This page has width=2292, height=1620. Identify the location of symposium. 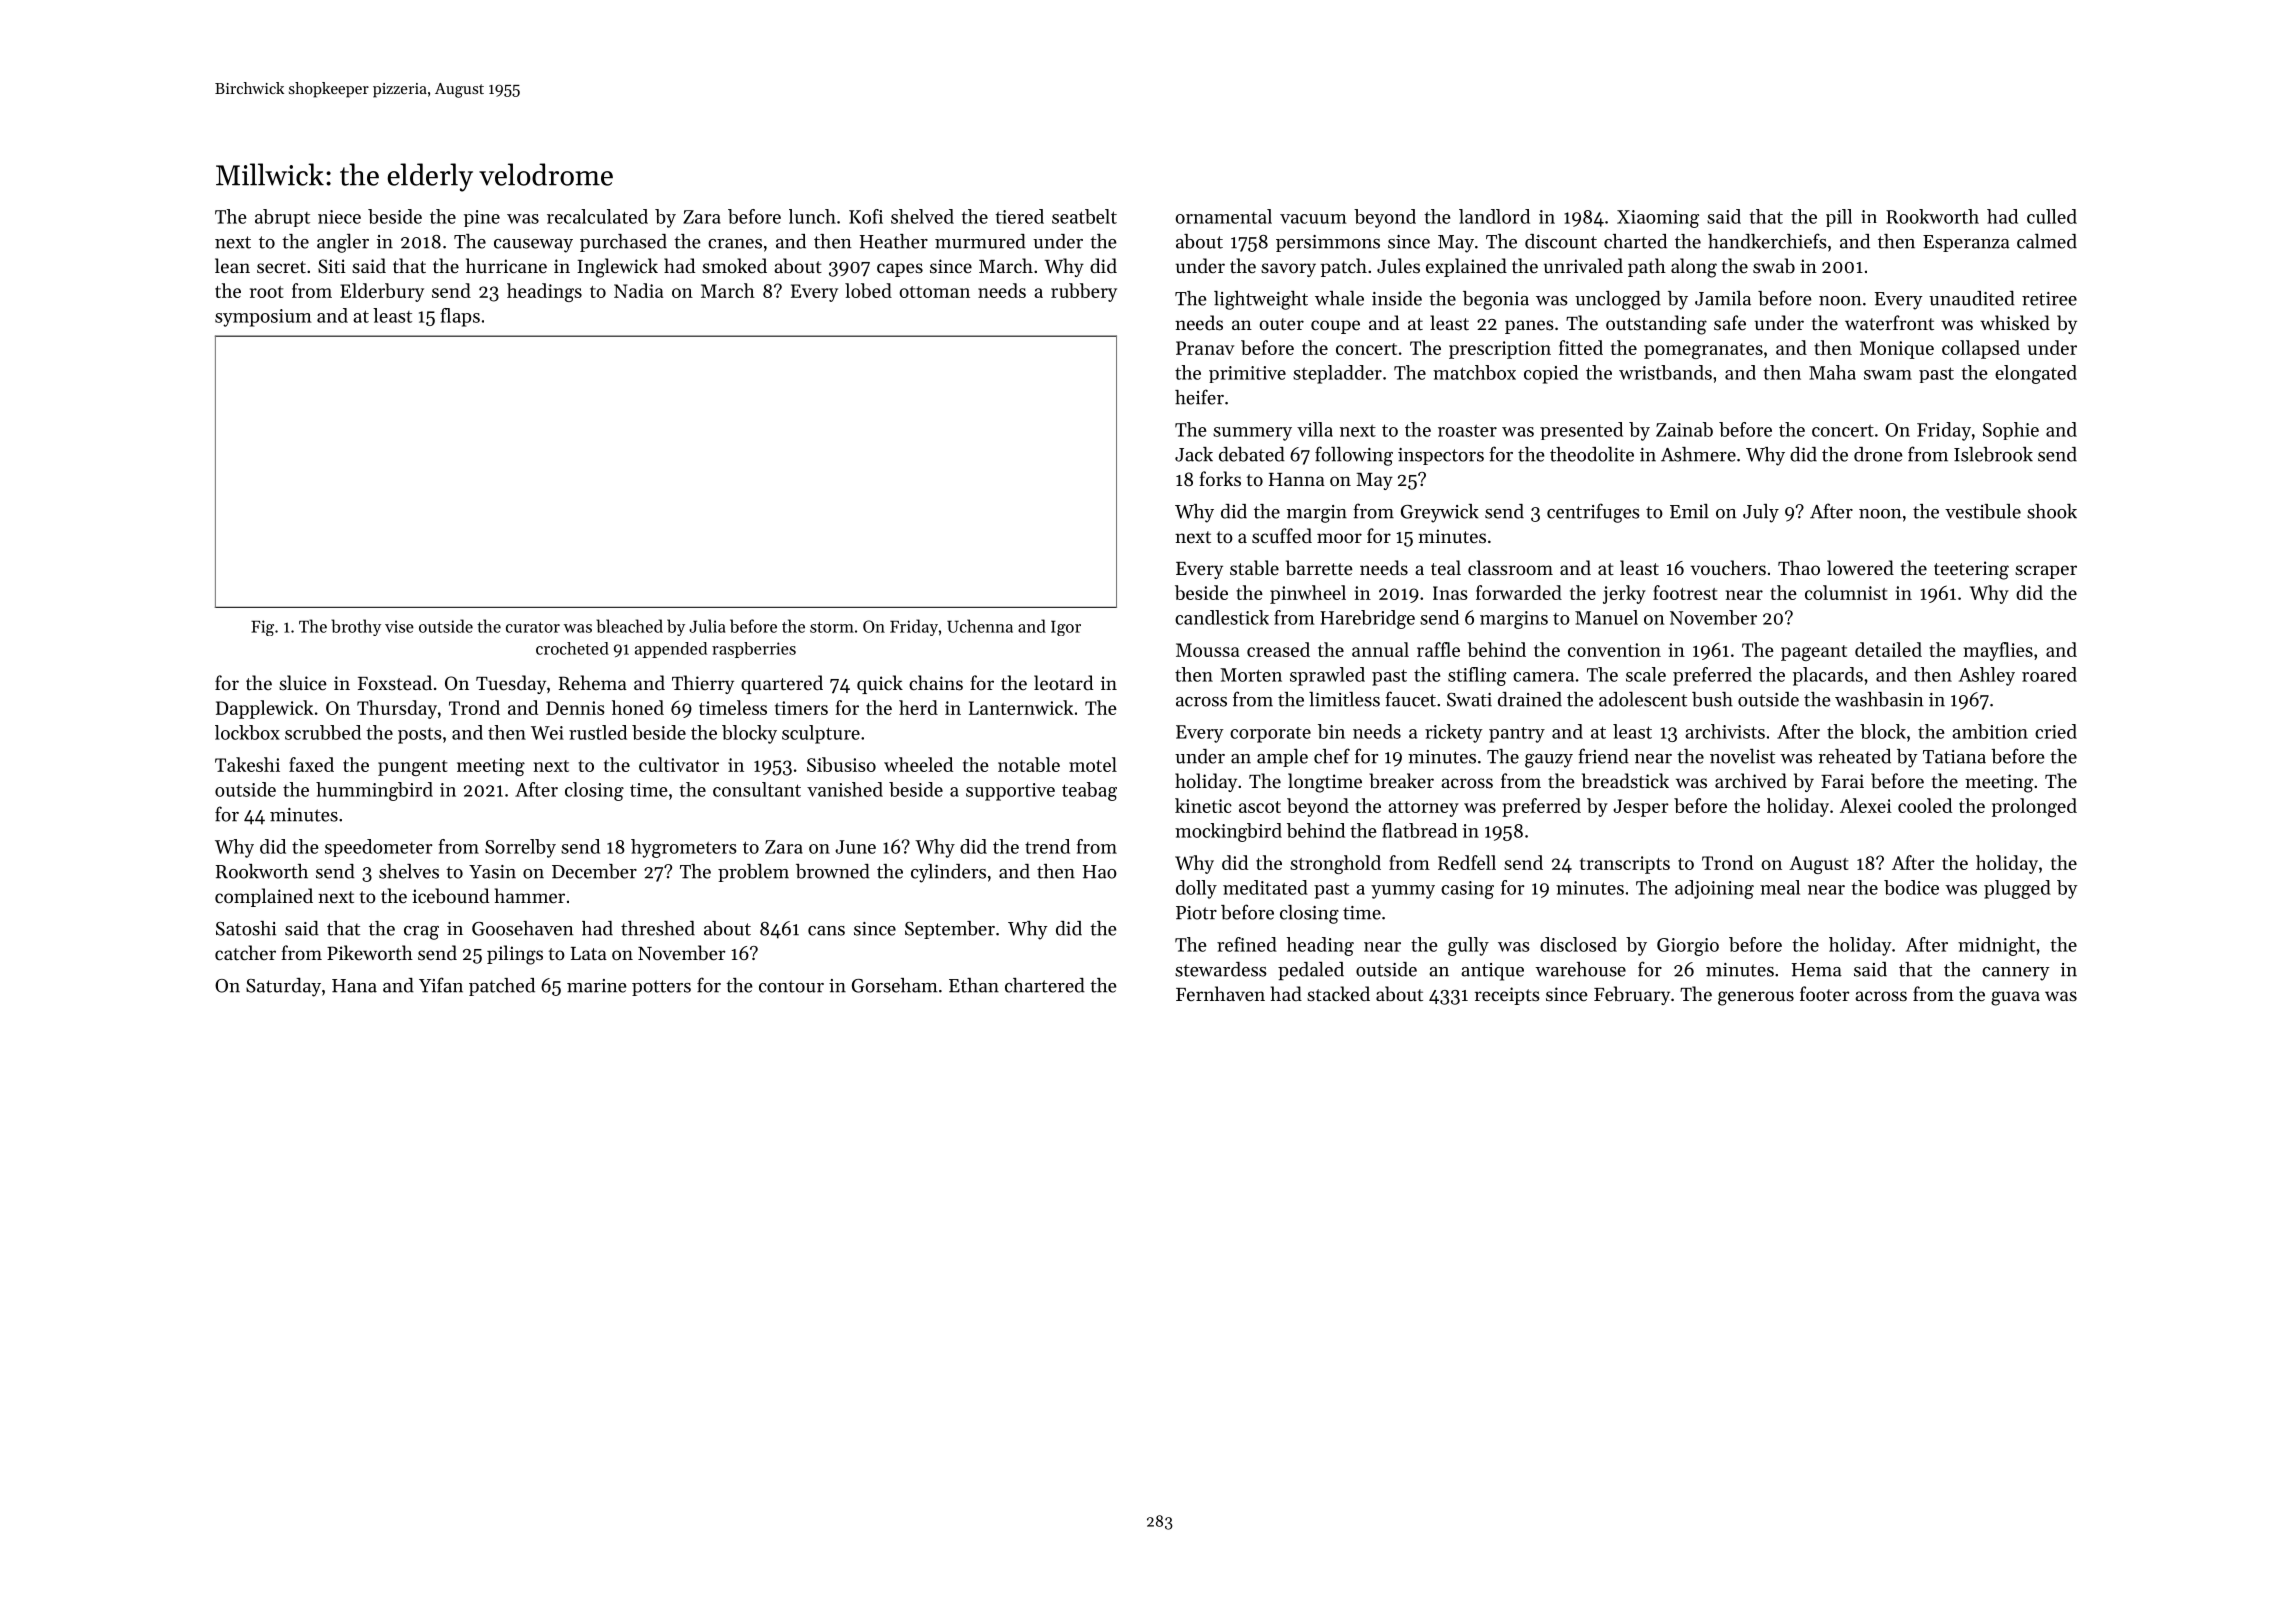
(263, 318).
